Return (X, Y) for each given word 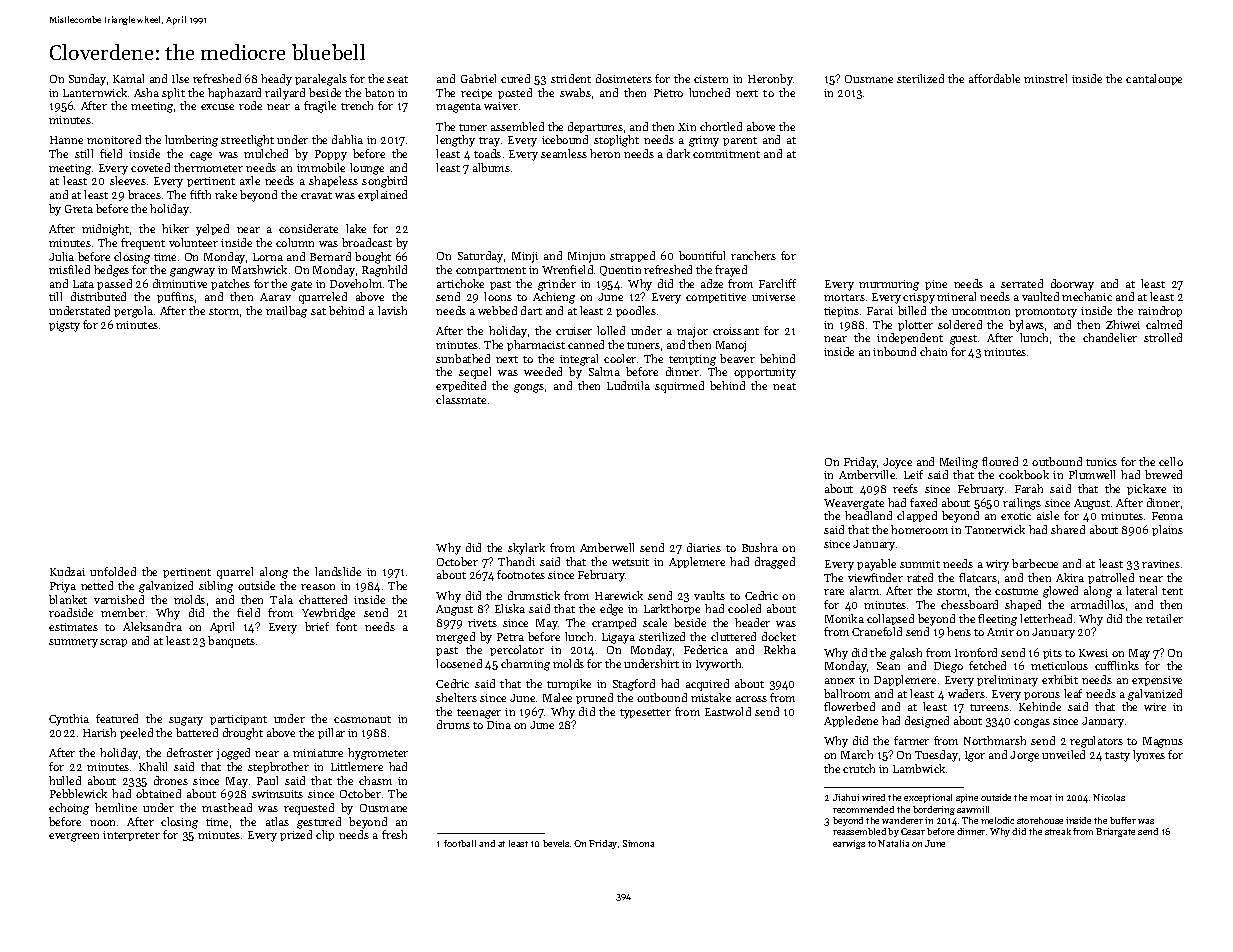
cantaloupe (1154, 79)
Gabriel (478, 78)
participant (238, 720)
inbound (894, 351)
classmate (461, 399)
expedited (461, 386)
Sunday (87, 80)
